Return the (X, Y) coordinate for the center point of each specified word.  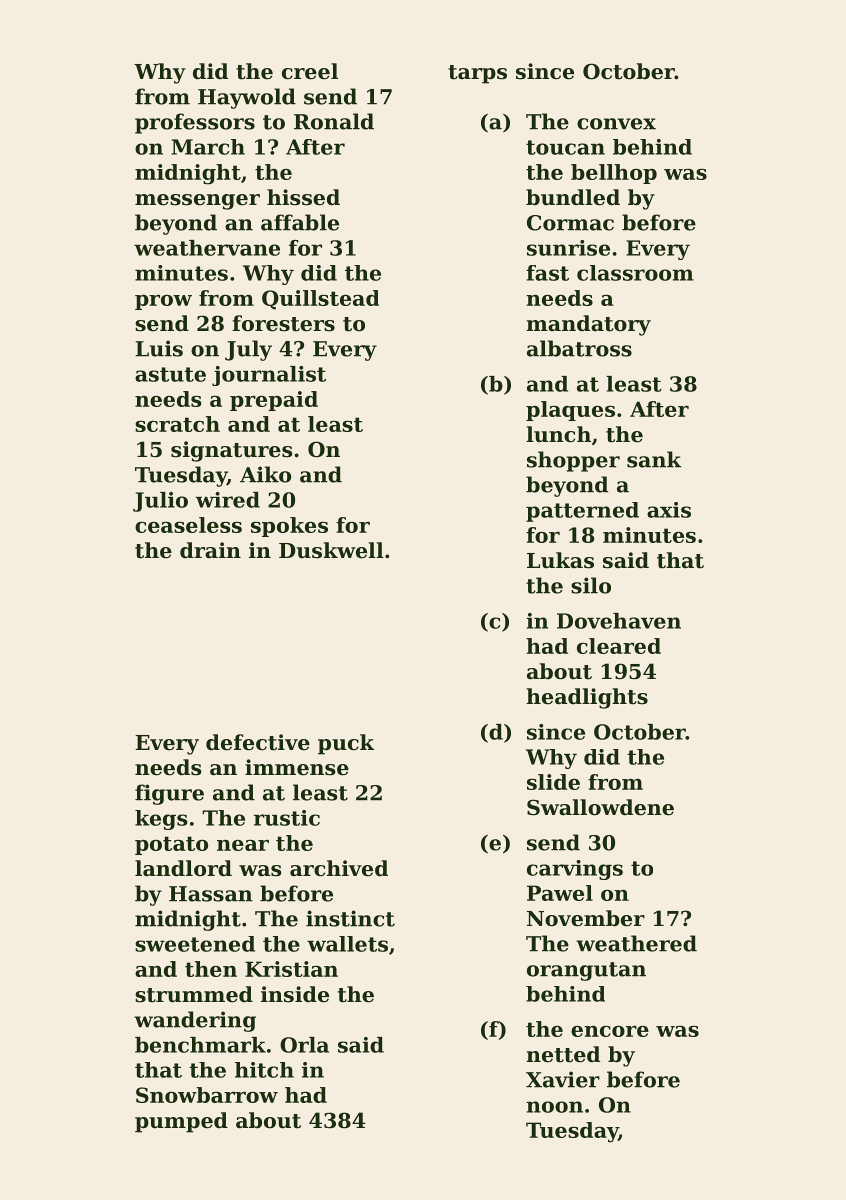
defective (258, 742)
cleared (619, 646)
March (208, 147)
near (243, 845)
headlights (587, 698)
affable (300, 222)
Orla (304, 1045)
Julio (160, 502)
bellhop (614, 174)
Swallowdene (600, 807)
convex (616, 124)
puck (346, 744)
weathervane (207, 248)
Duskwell (331, 550)
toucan (565, 147)
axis (669, 510)
